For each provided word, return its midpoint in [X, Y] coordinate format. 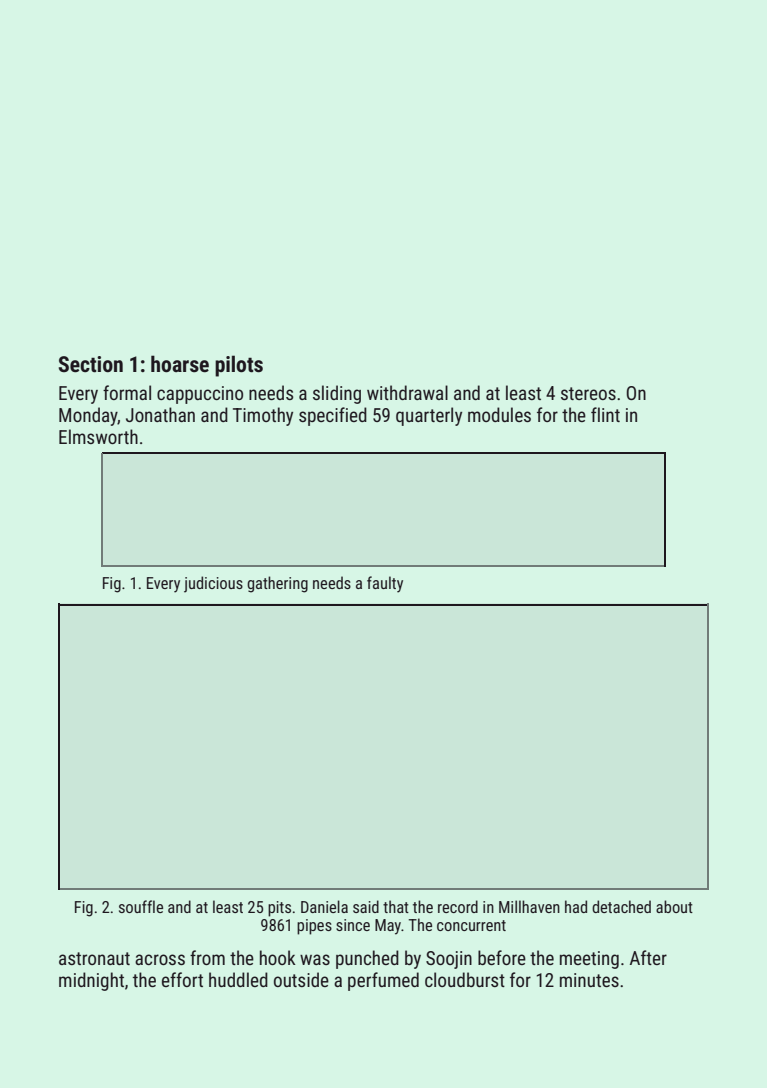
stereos [588, 393]
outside [301, 979]
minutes [589, 980]
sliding [337, 394]
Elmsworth [98, 436]
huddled [238, 979]
